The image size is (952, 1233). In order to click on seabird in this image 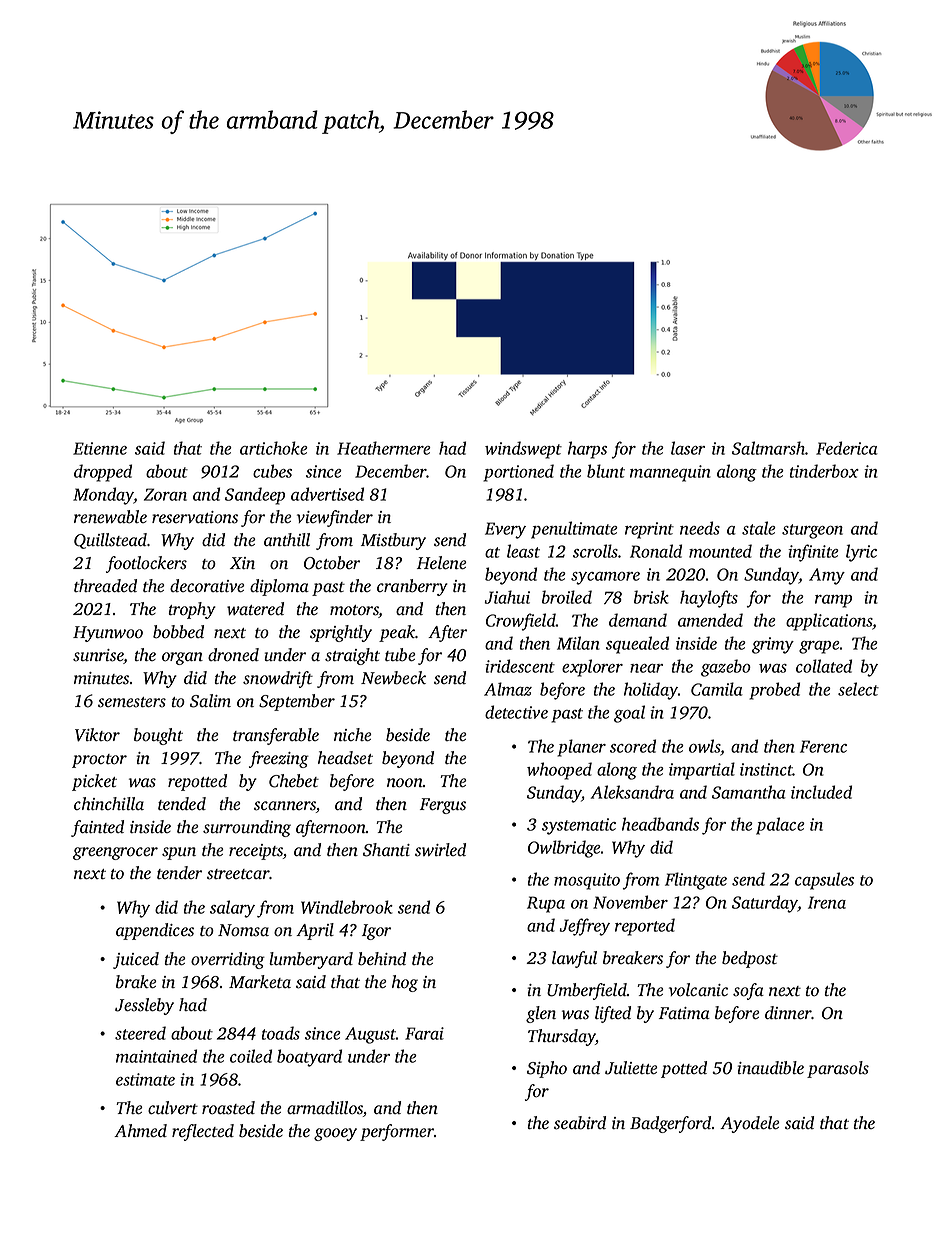, I will do `click(580, 1123)`.
